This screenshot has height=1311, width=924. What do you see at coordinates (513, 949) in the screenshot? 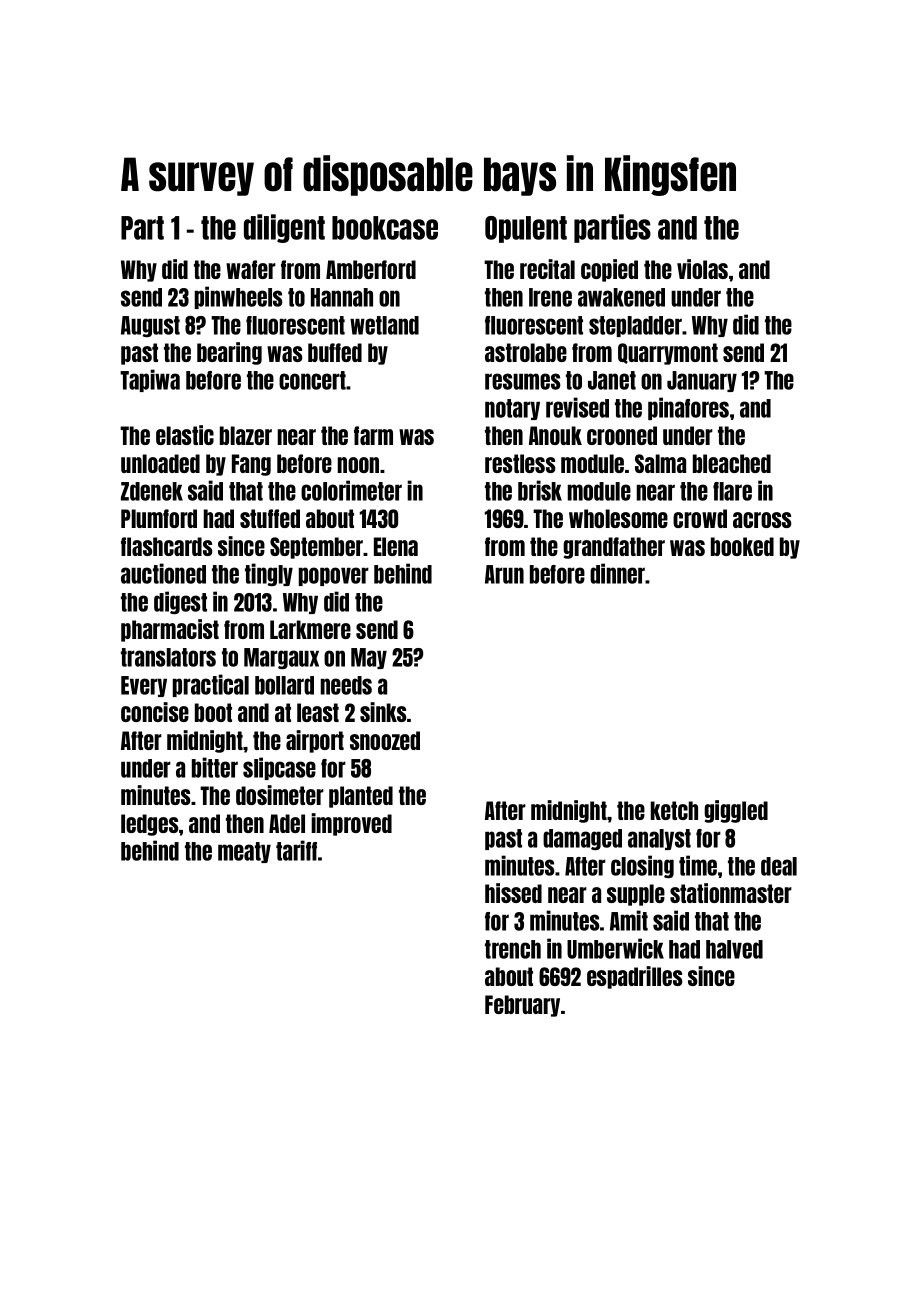
I see `trench` at bounding box center [513, 949].
